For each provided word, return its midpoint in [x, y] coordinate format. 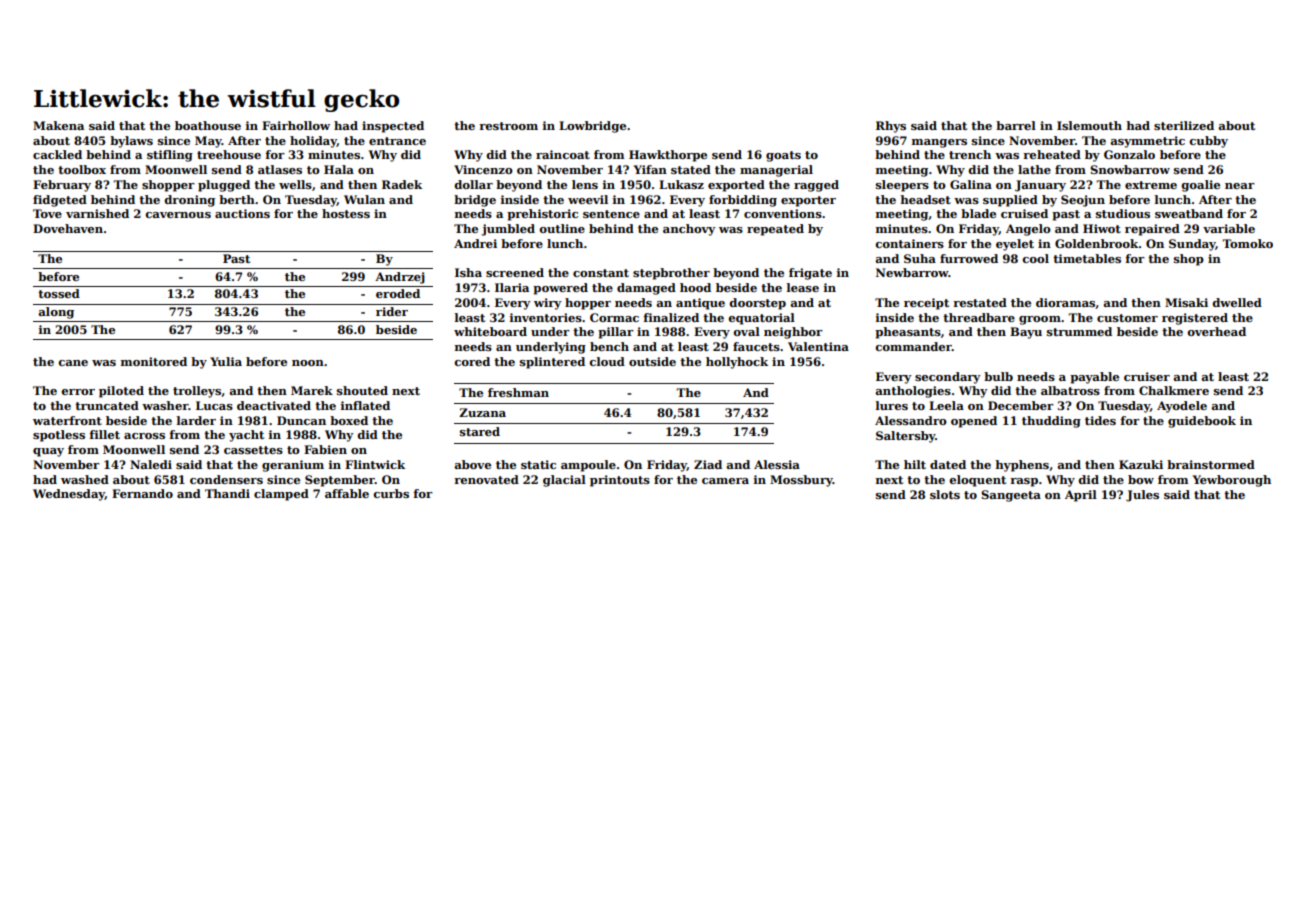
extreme [1151, 185]
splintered [552, 363]
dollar [474, 184]
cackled [57, 154]
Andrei [475, 243]
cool [1036, 258]
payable [1094, 378]
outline [562, 228]
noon [308, 363]
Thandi [227, 493]
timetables [1087, 258]
